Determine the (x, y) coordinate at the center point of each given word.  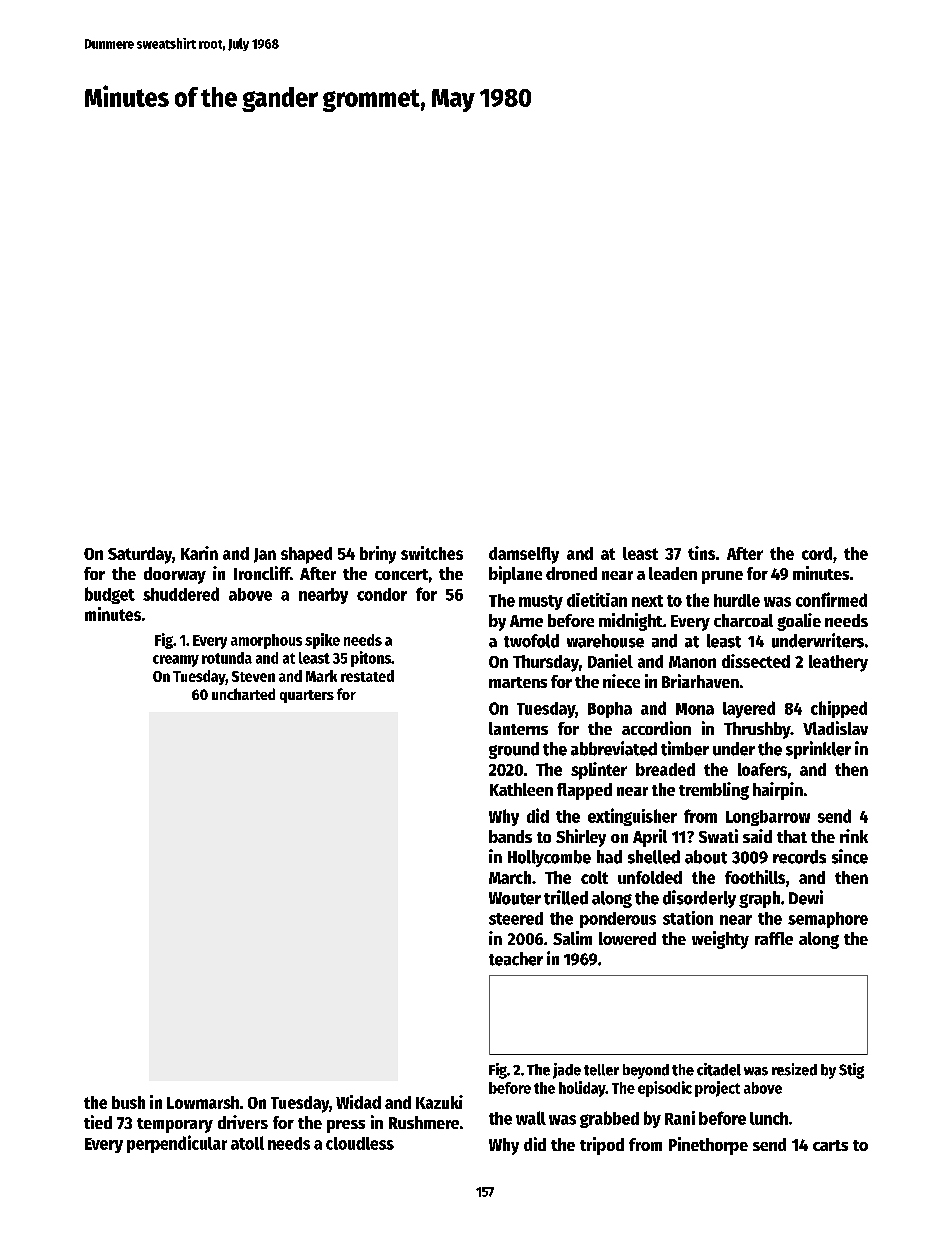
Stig (851, 1071)
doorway (175, 575)
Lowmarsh (203, 1102)
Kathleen (521, 789)
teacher (516, 959)
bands (510, 836)
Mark (321, 676)
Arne (526, 621)
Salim (572, 938)
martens (518, 682)
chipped (839, 709)
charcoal (743, 620)
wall (531, 1118)
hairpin (778, 791)
